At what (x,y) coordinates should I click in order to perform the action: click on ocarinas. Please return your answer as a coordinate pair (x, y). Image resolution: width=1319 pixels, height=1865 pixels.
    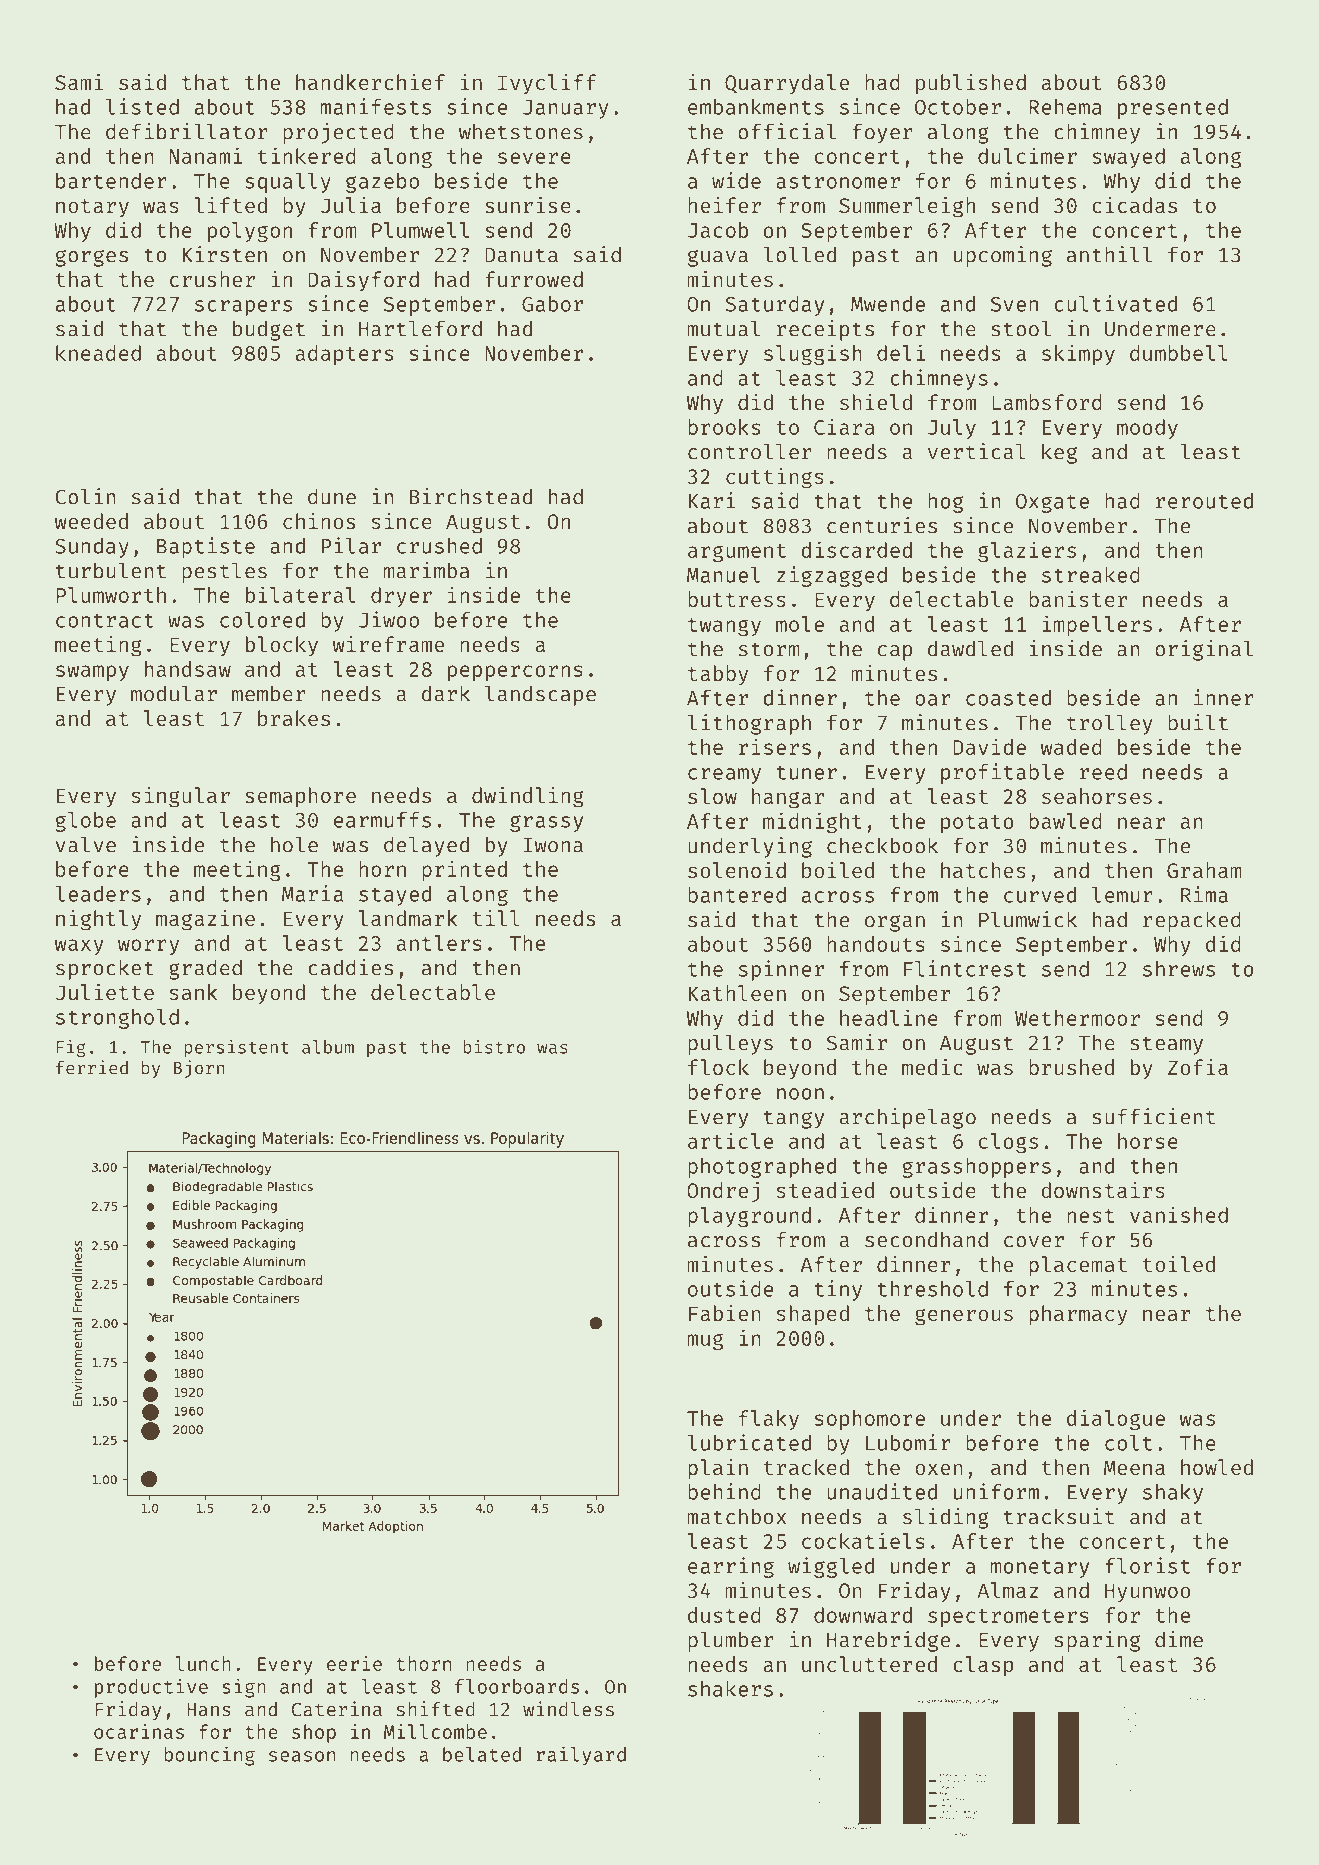
    Looking at the image, I should click on (139, 1731).
